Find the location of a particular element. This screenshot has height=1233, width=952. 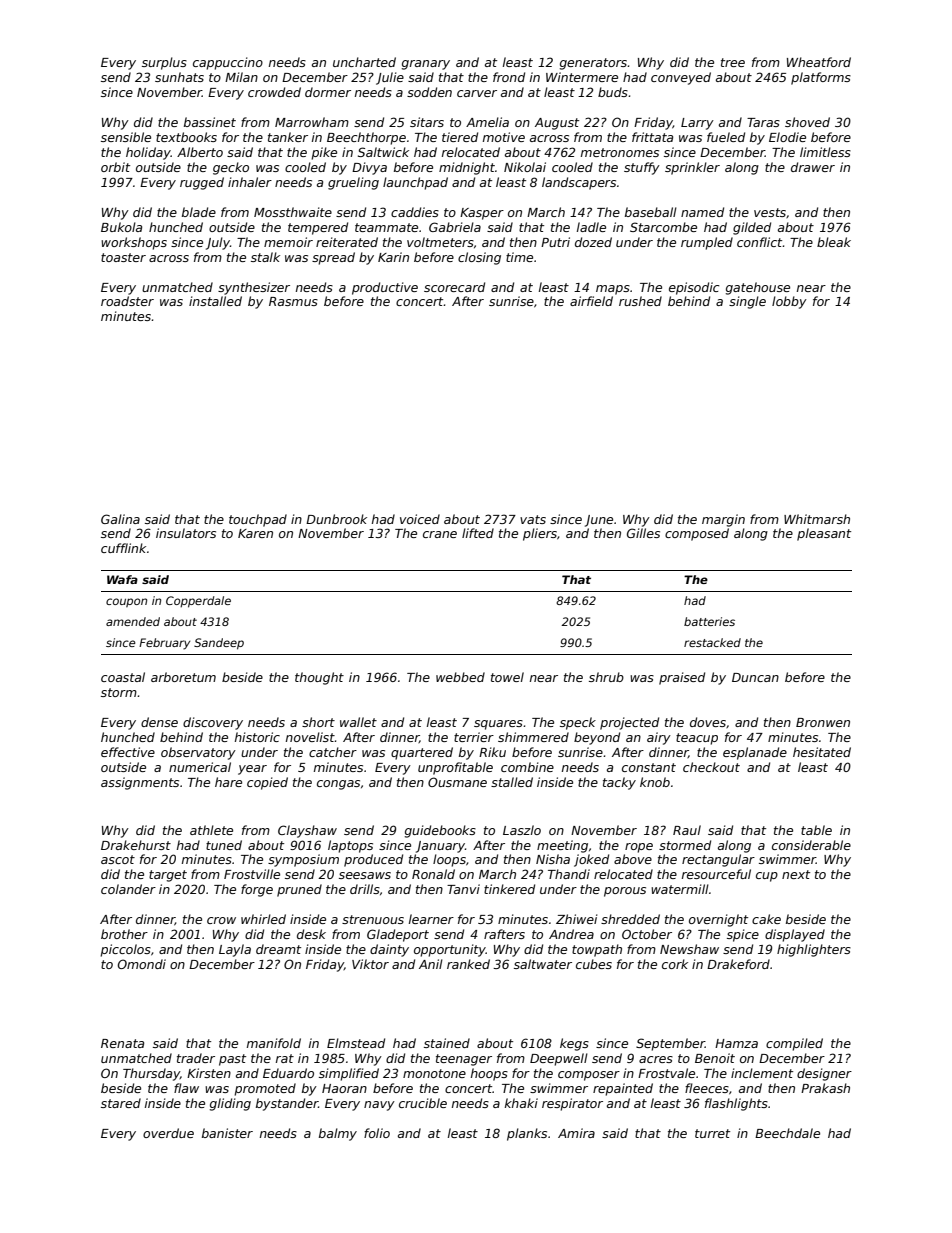

Nikolai is located at coordinates (525, 167).
